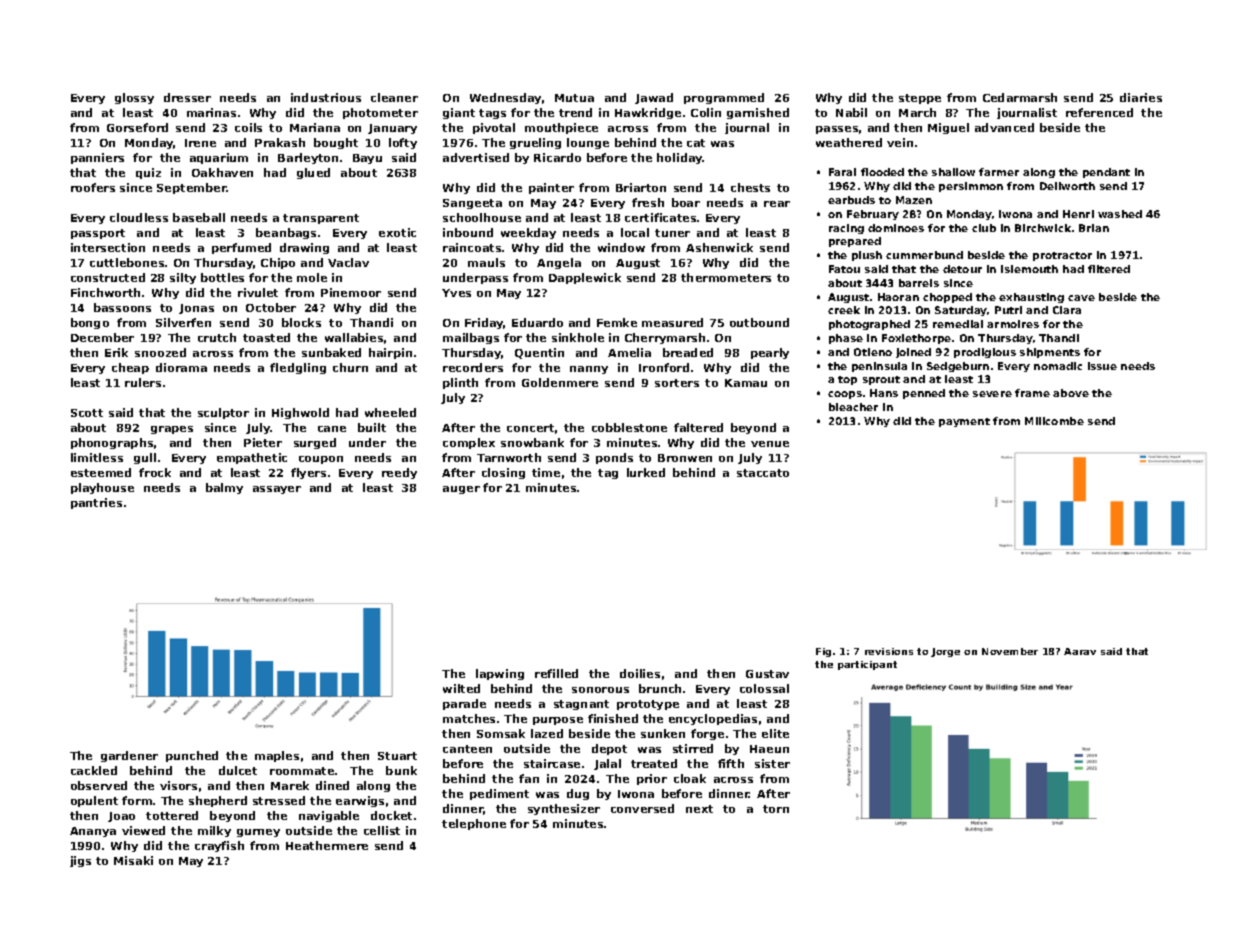  I want to click on industrious, so click(326, 97).
